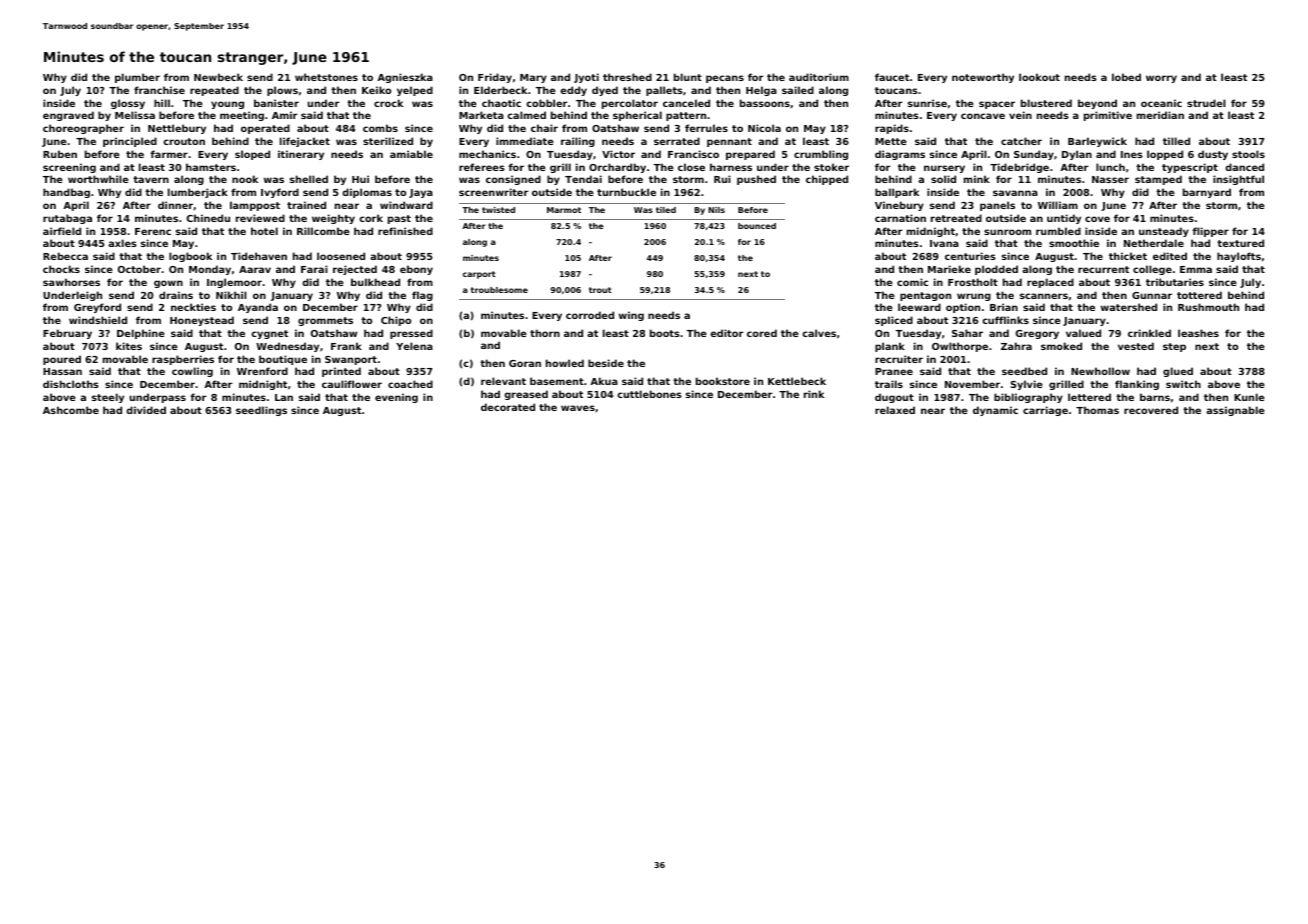  I want to click on Chipo, so click(396, 321).
